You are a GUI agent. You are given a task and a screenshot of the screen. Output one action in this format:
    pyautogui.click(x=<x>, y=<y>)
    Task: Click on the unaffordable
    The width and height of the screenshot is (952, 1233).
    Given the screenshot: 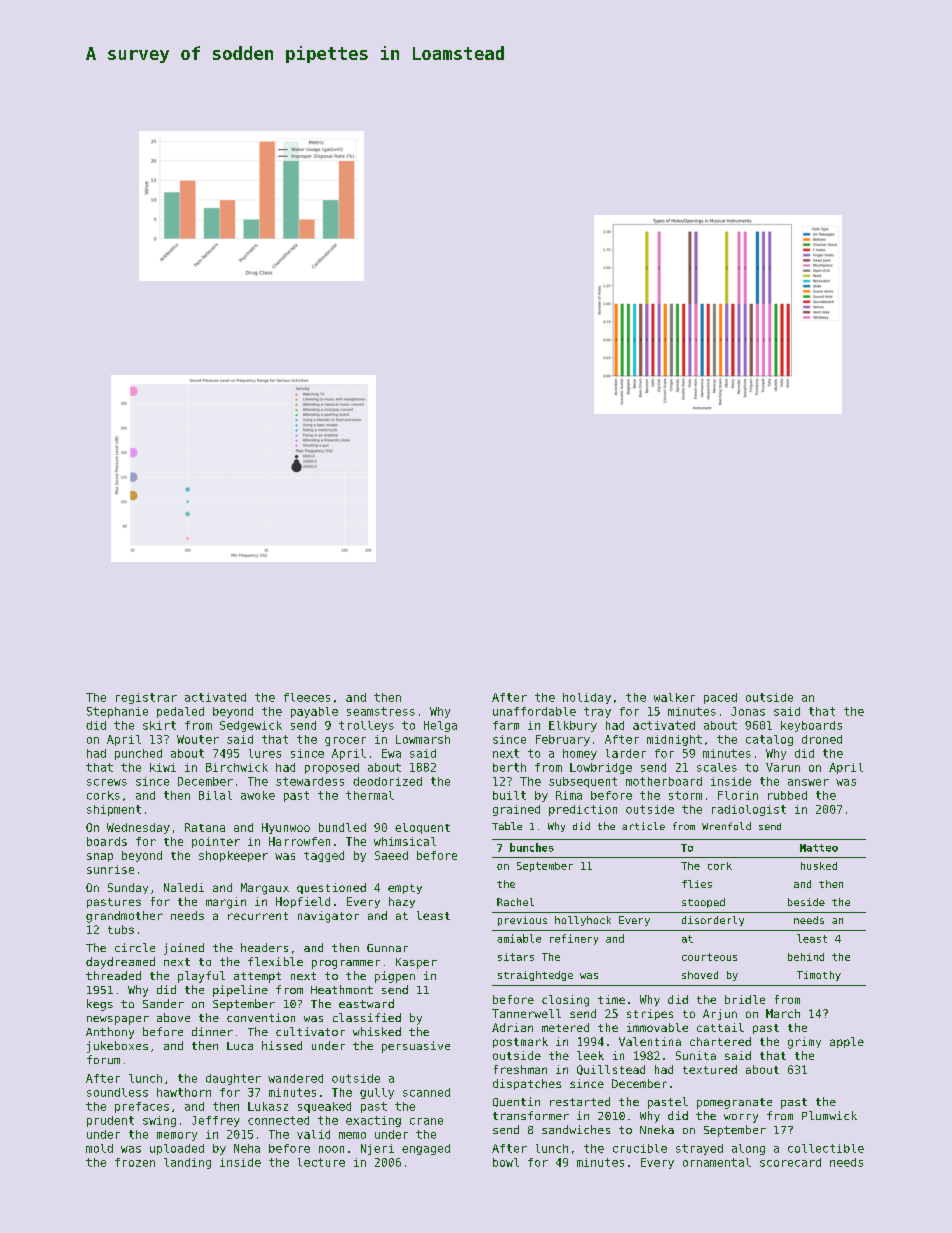 What is the action you would take?
    pyautogui.click(x=534, y=711)
